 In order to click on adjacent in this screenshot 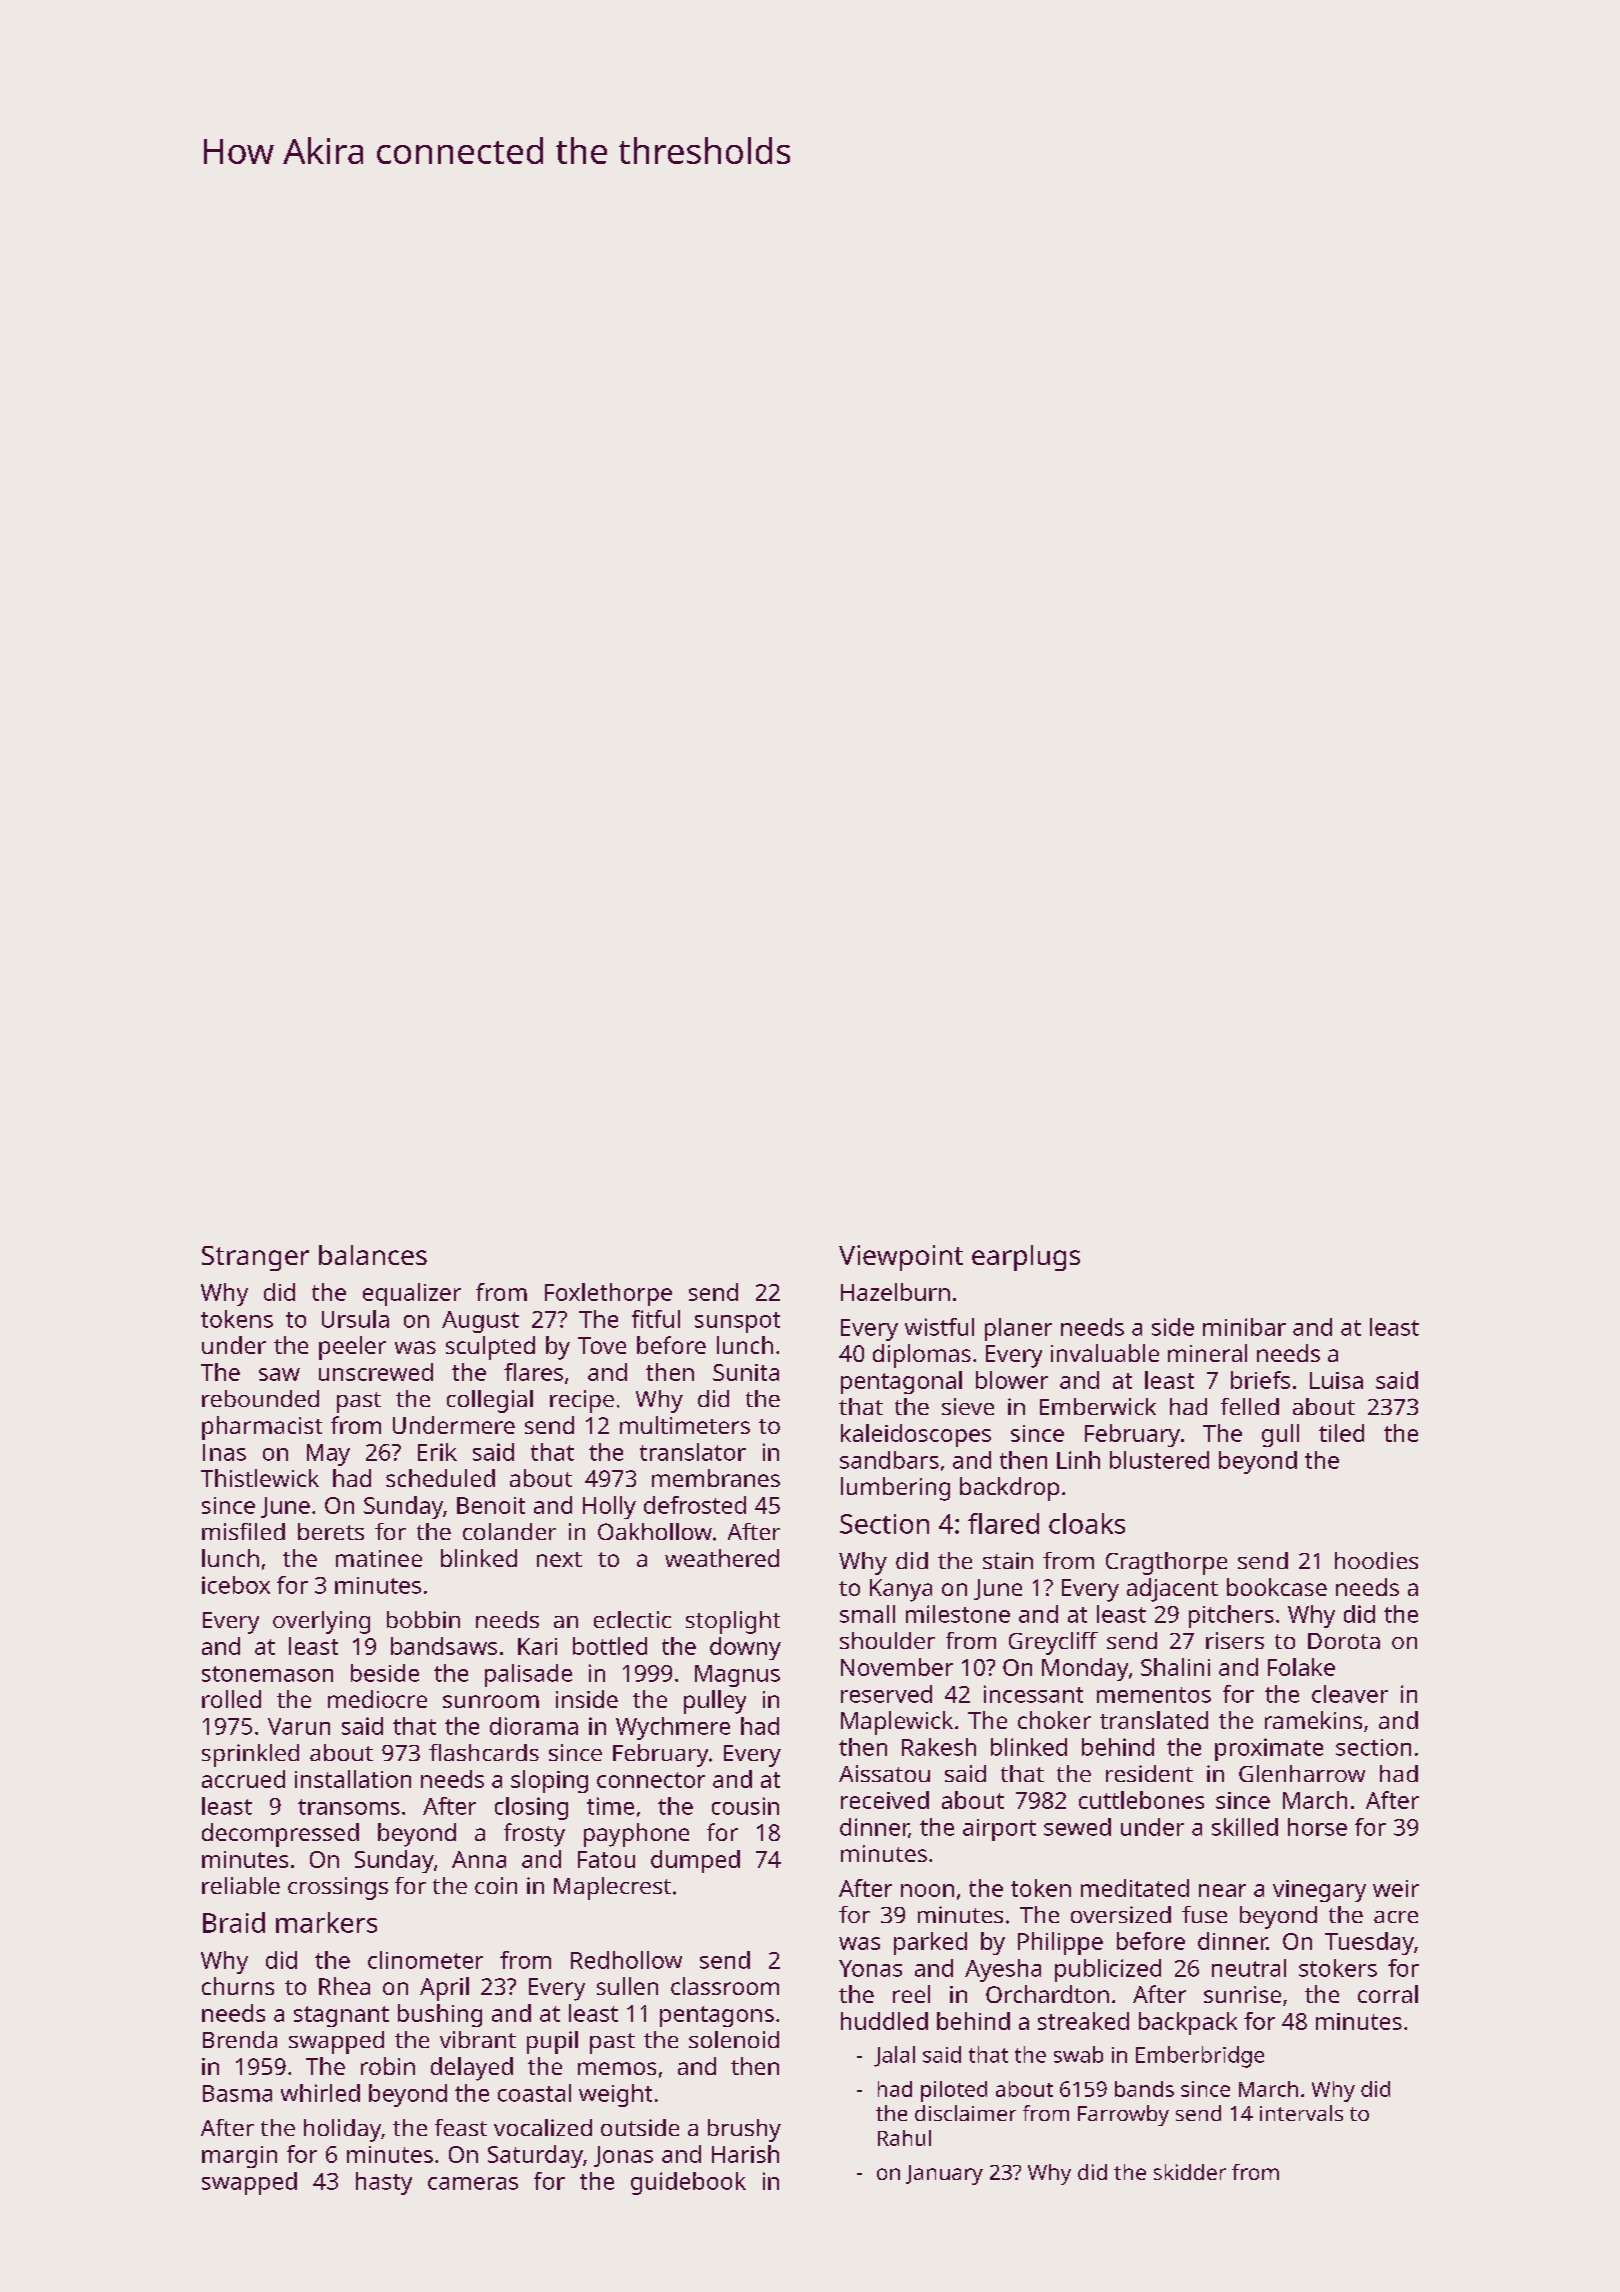, I will do `click(1172, 1590)`.
